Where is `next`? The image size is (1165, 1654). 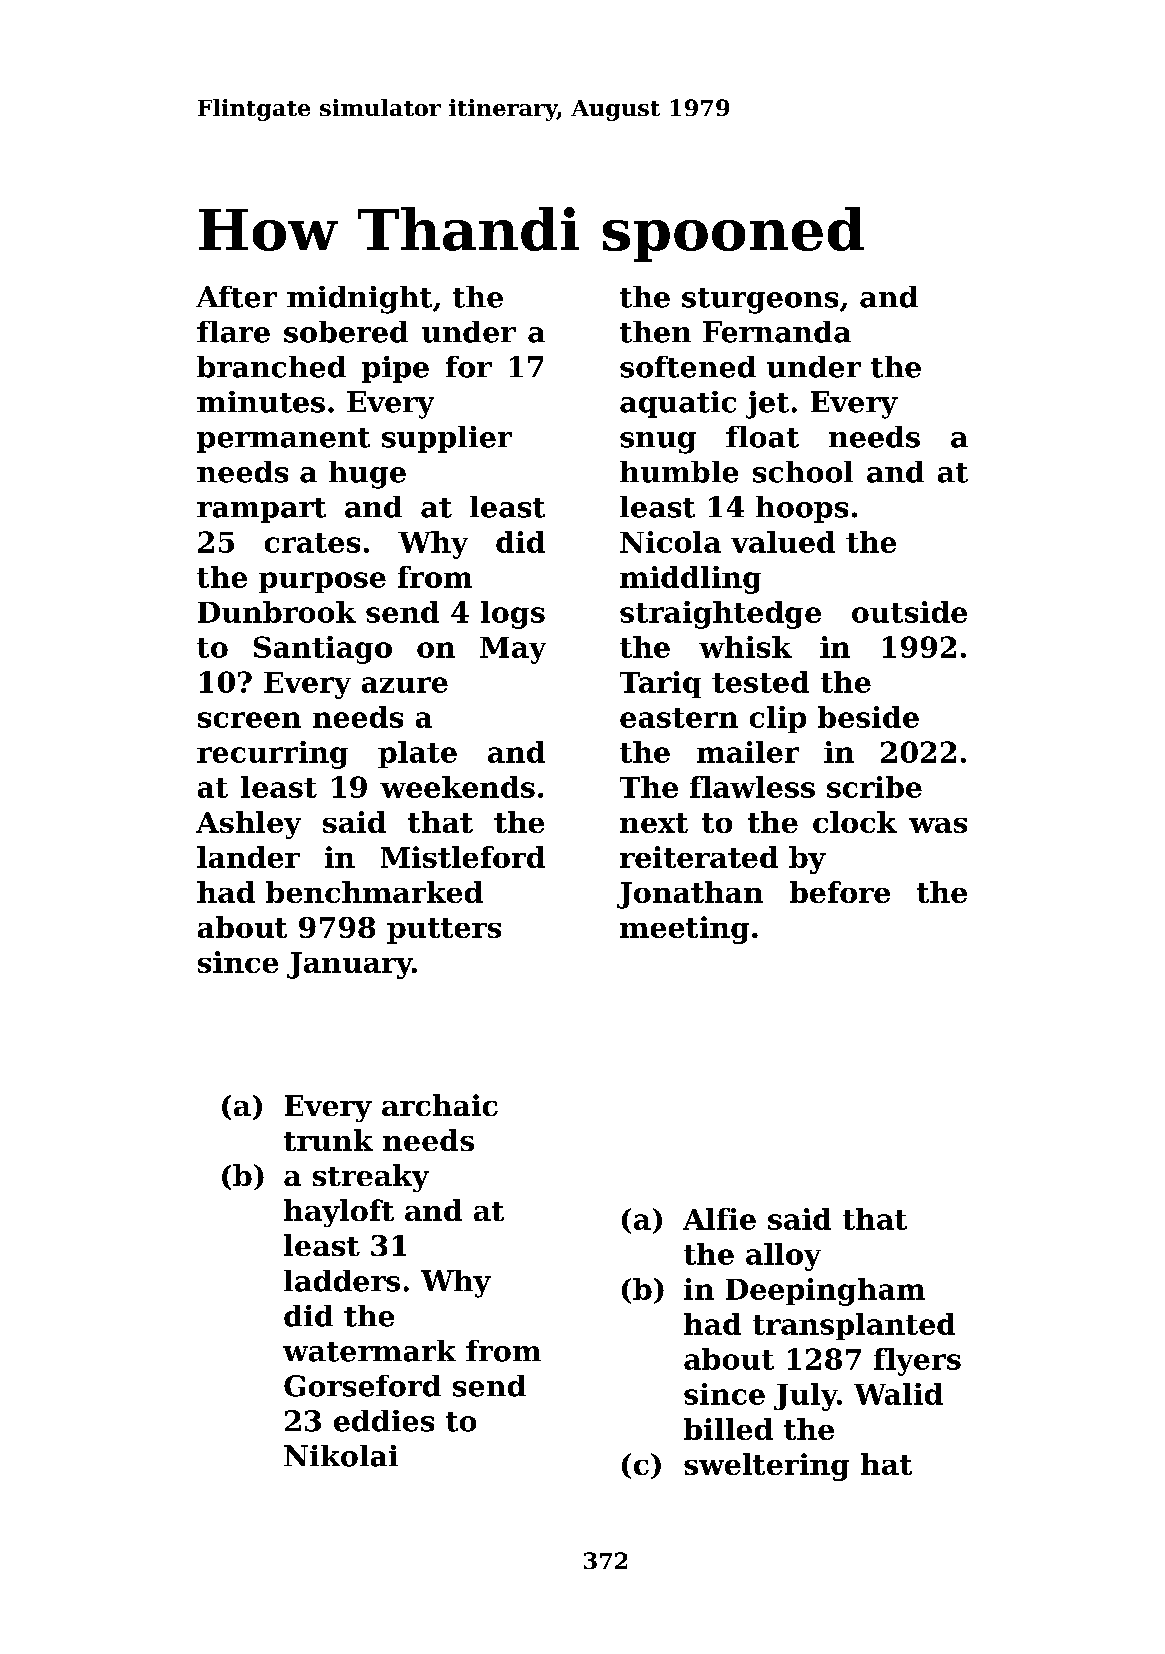 next is located at coordinates (654, 823).
